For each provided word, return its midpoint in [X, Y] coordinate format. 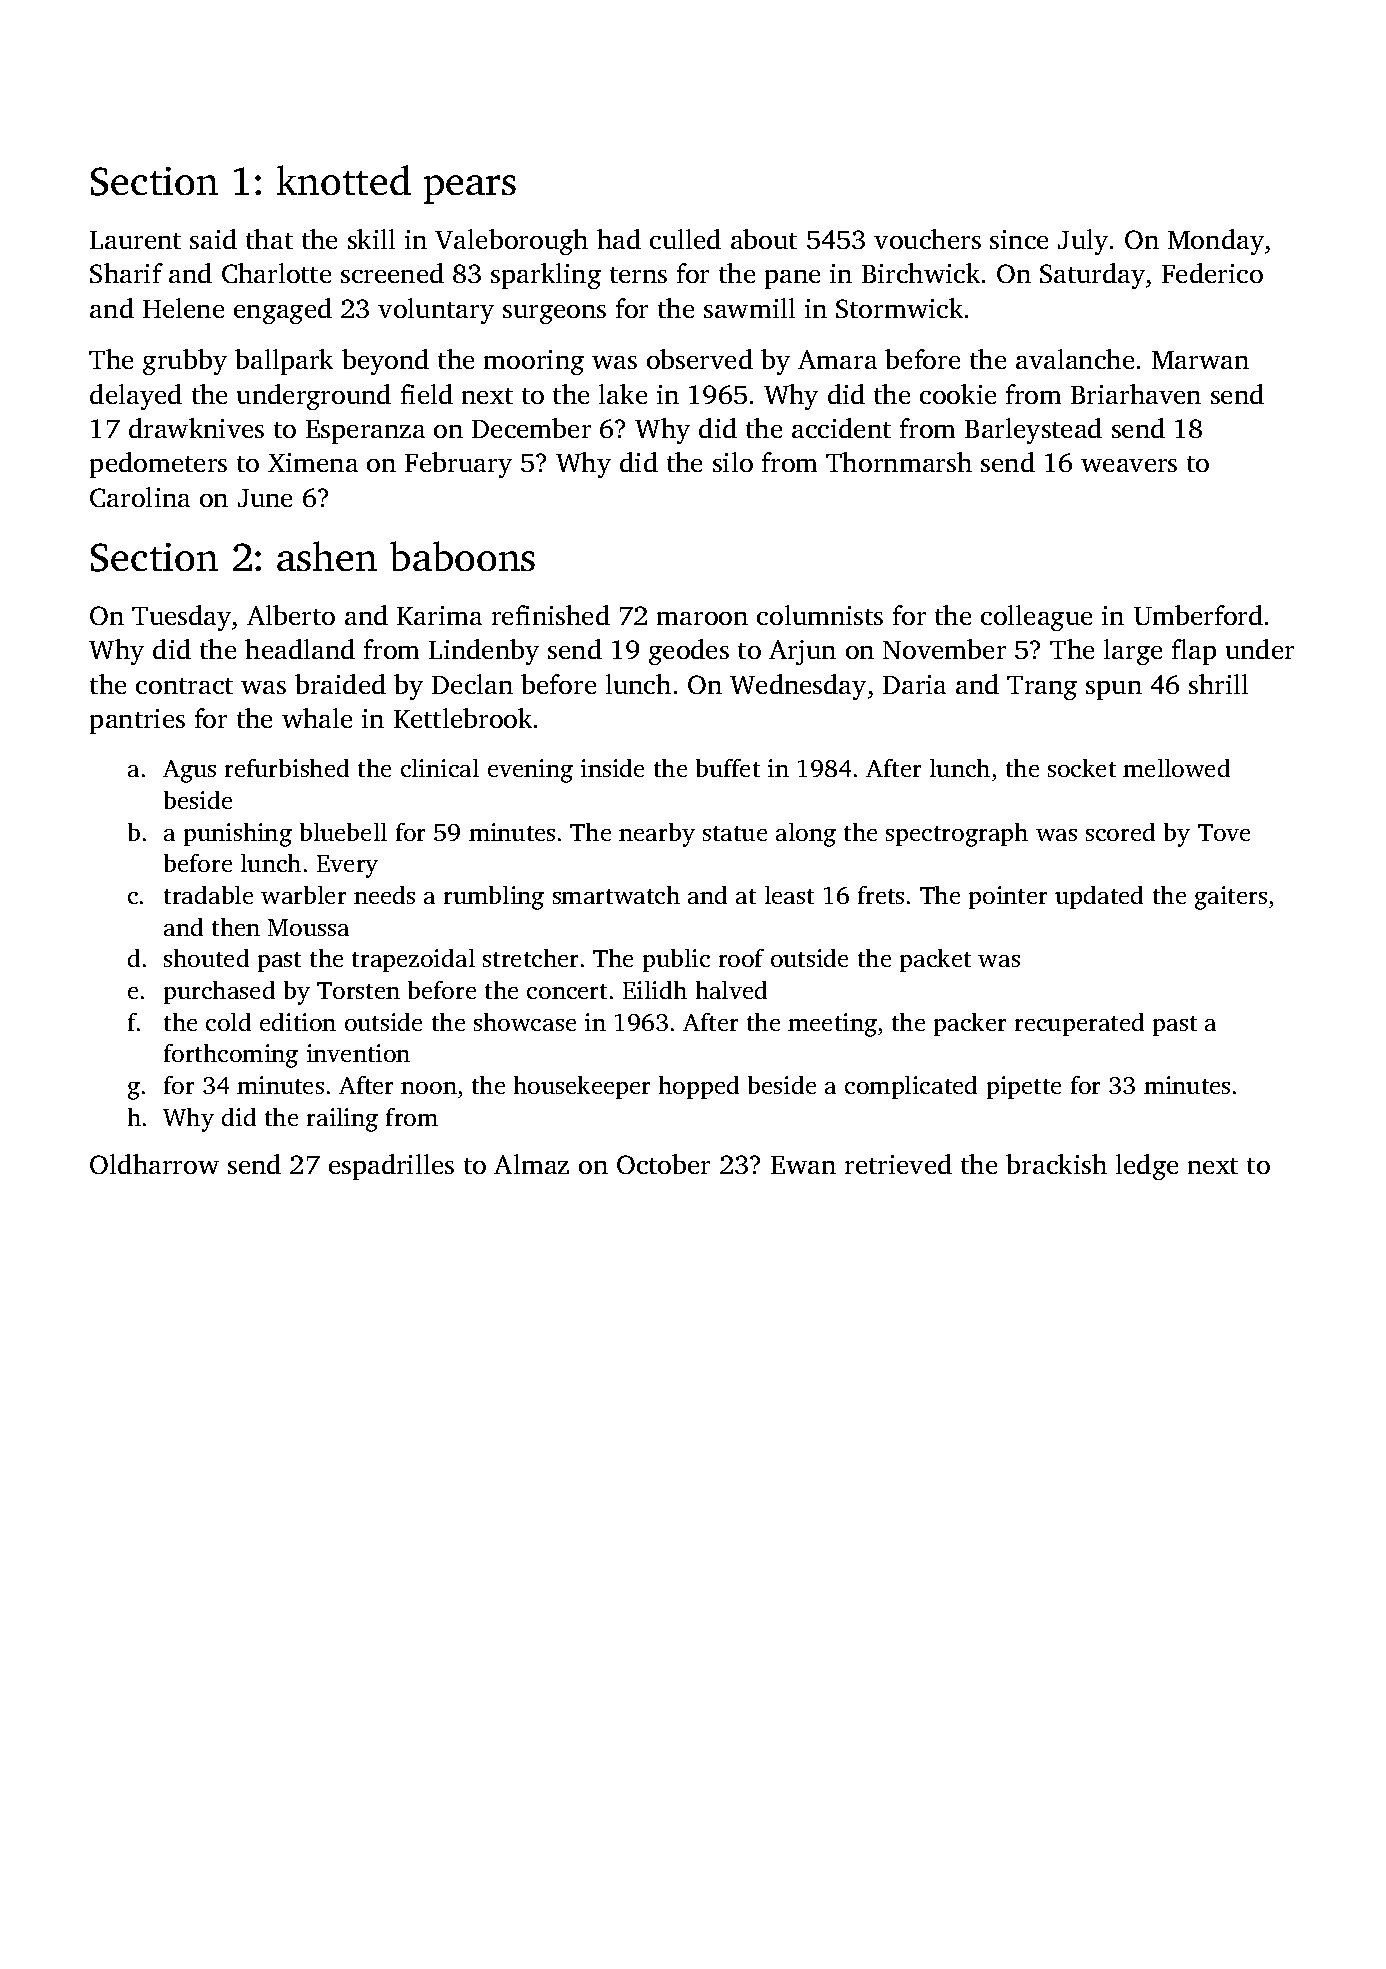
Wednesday [798, 687]
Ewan [803, 1165]
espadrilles [391, 1167]
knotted [344, 180]
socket [1082, 768]
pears [470, 189]
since [1019, 239]
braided [340, 684]
